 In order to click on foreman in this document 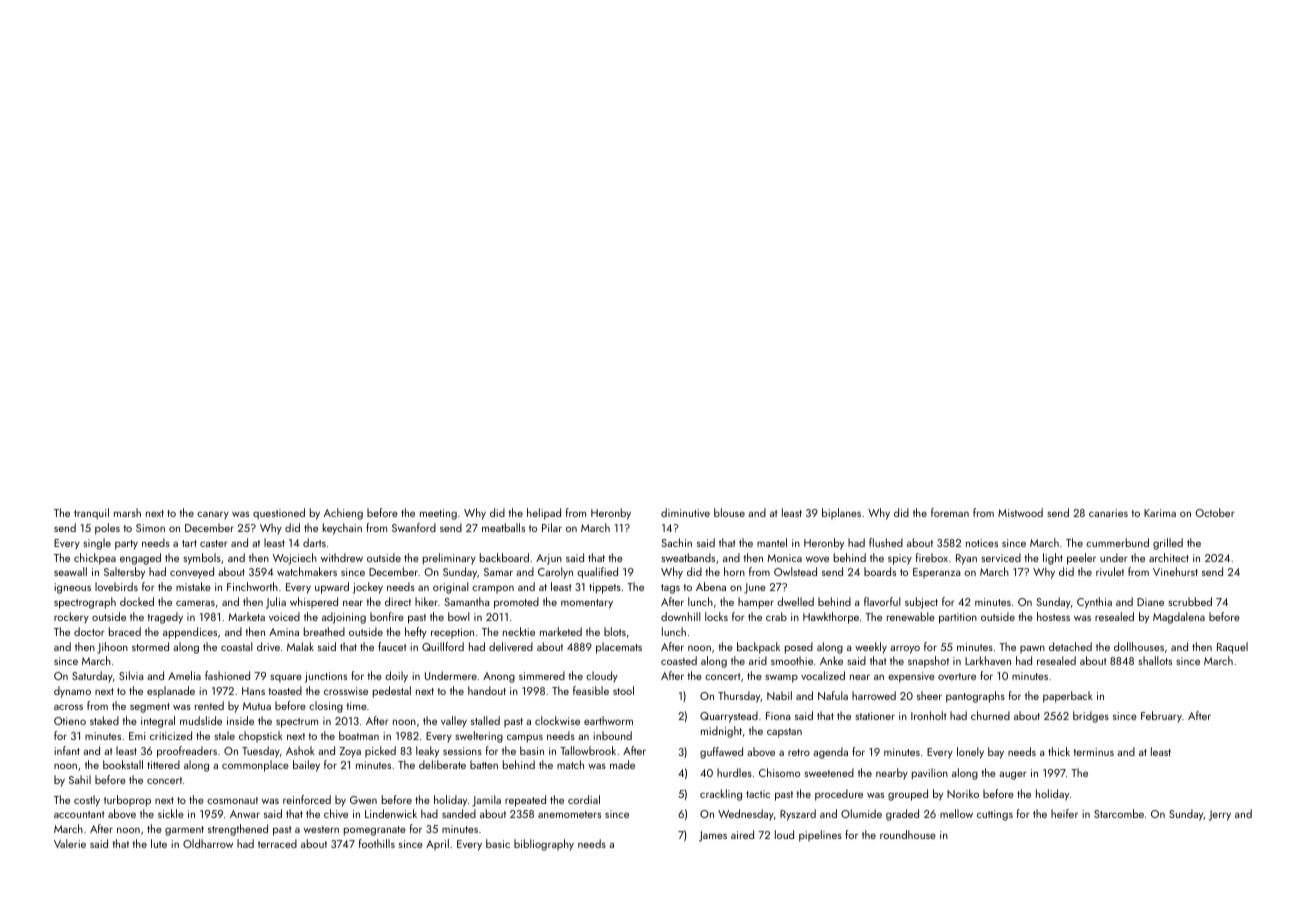, I will do `click(950, 512)`.
